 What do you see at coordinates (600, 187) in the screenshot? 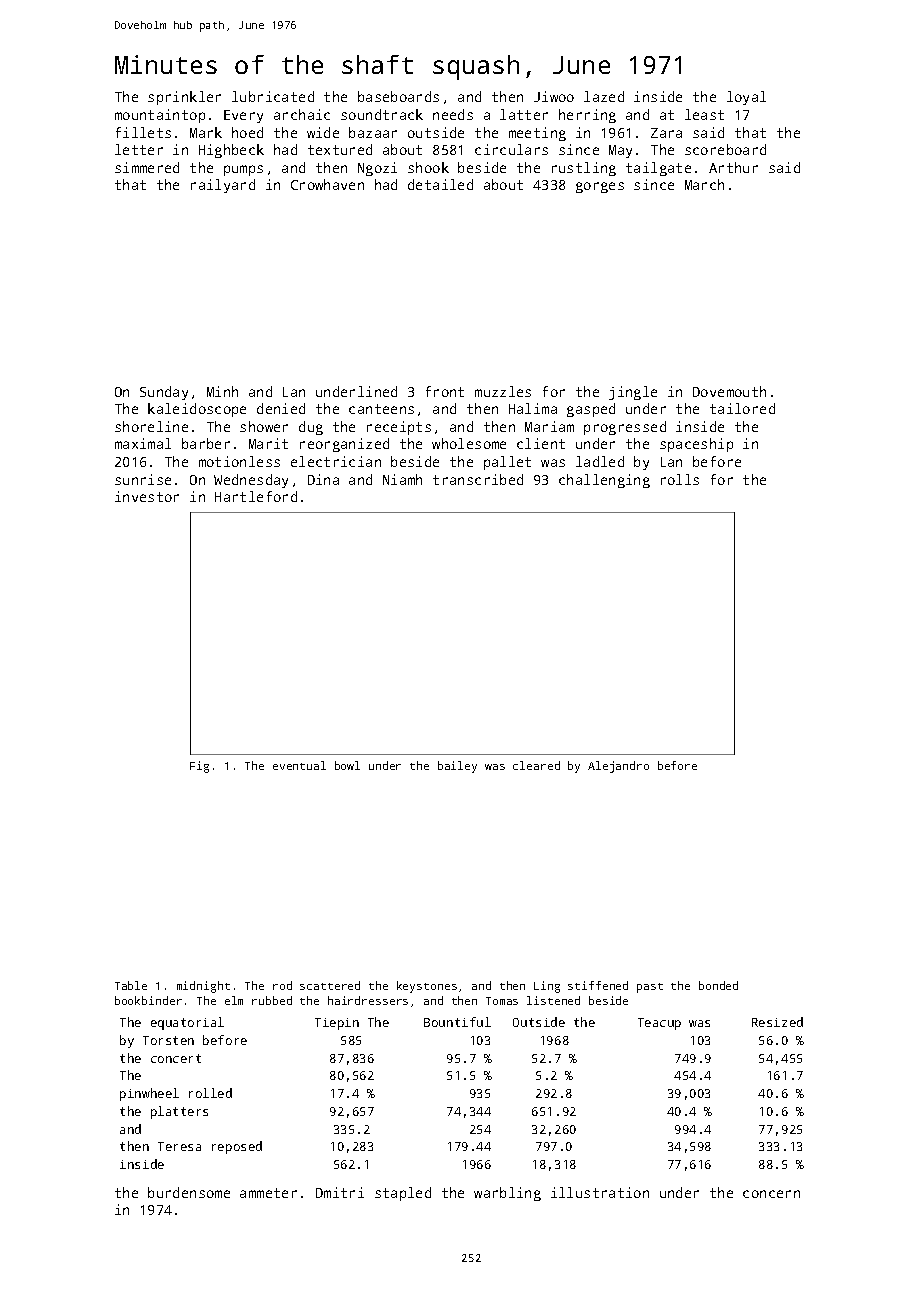
I see `gorges` at bounding box center [600, 187].
